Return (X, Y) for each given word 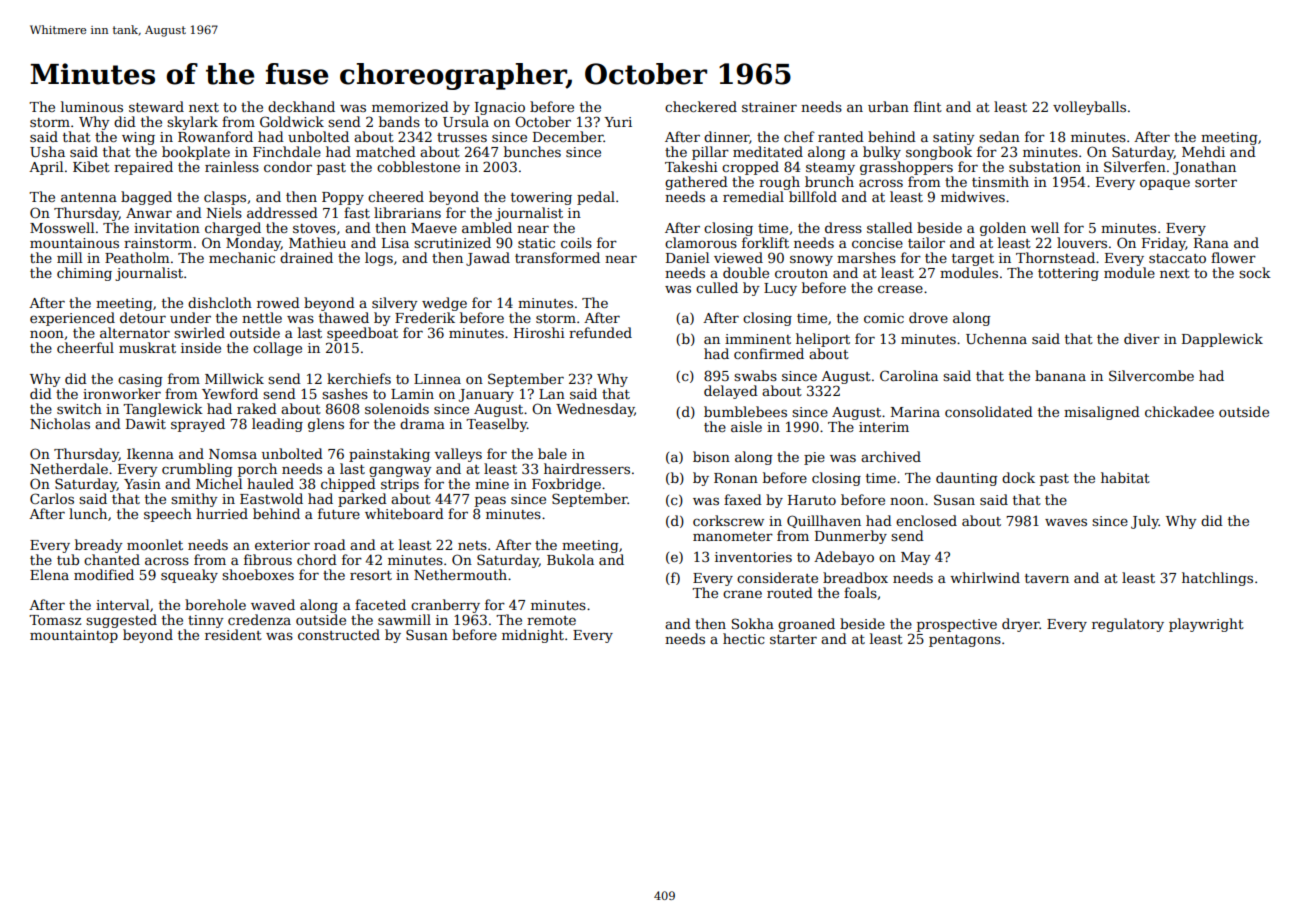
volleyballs (1089, 108)
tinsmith (1000, 181)
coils (576, 242)
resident (233, 634)
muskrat (147, 347)
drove (928, 317)
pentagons (965, 641)
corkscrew (728, 520)
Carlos (52, 498)
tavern (1047, 578)
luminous (92, 106)
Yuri (618, 122)
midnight (533, 636)
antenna (89, 197)
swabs (755, 375)
